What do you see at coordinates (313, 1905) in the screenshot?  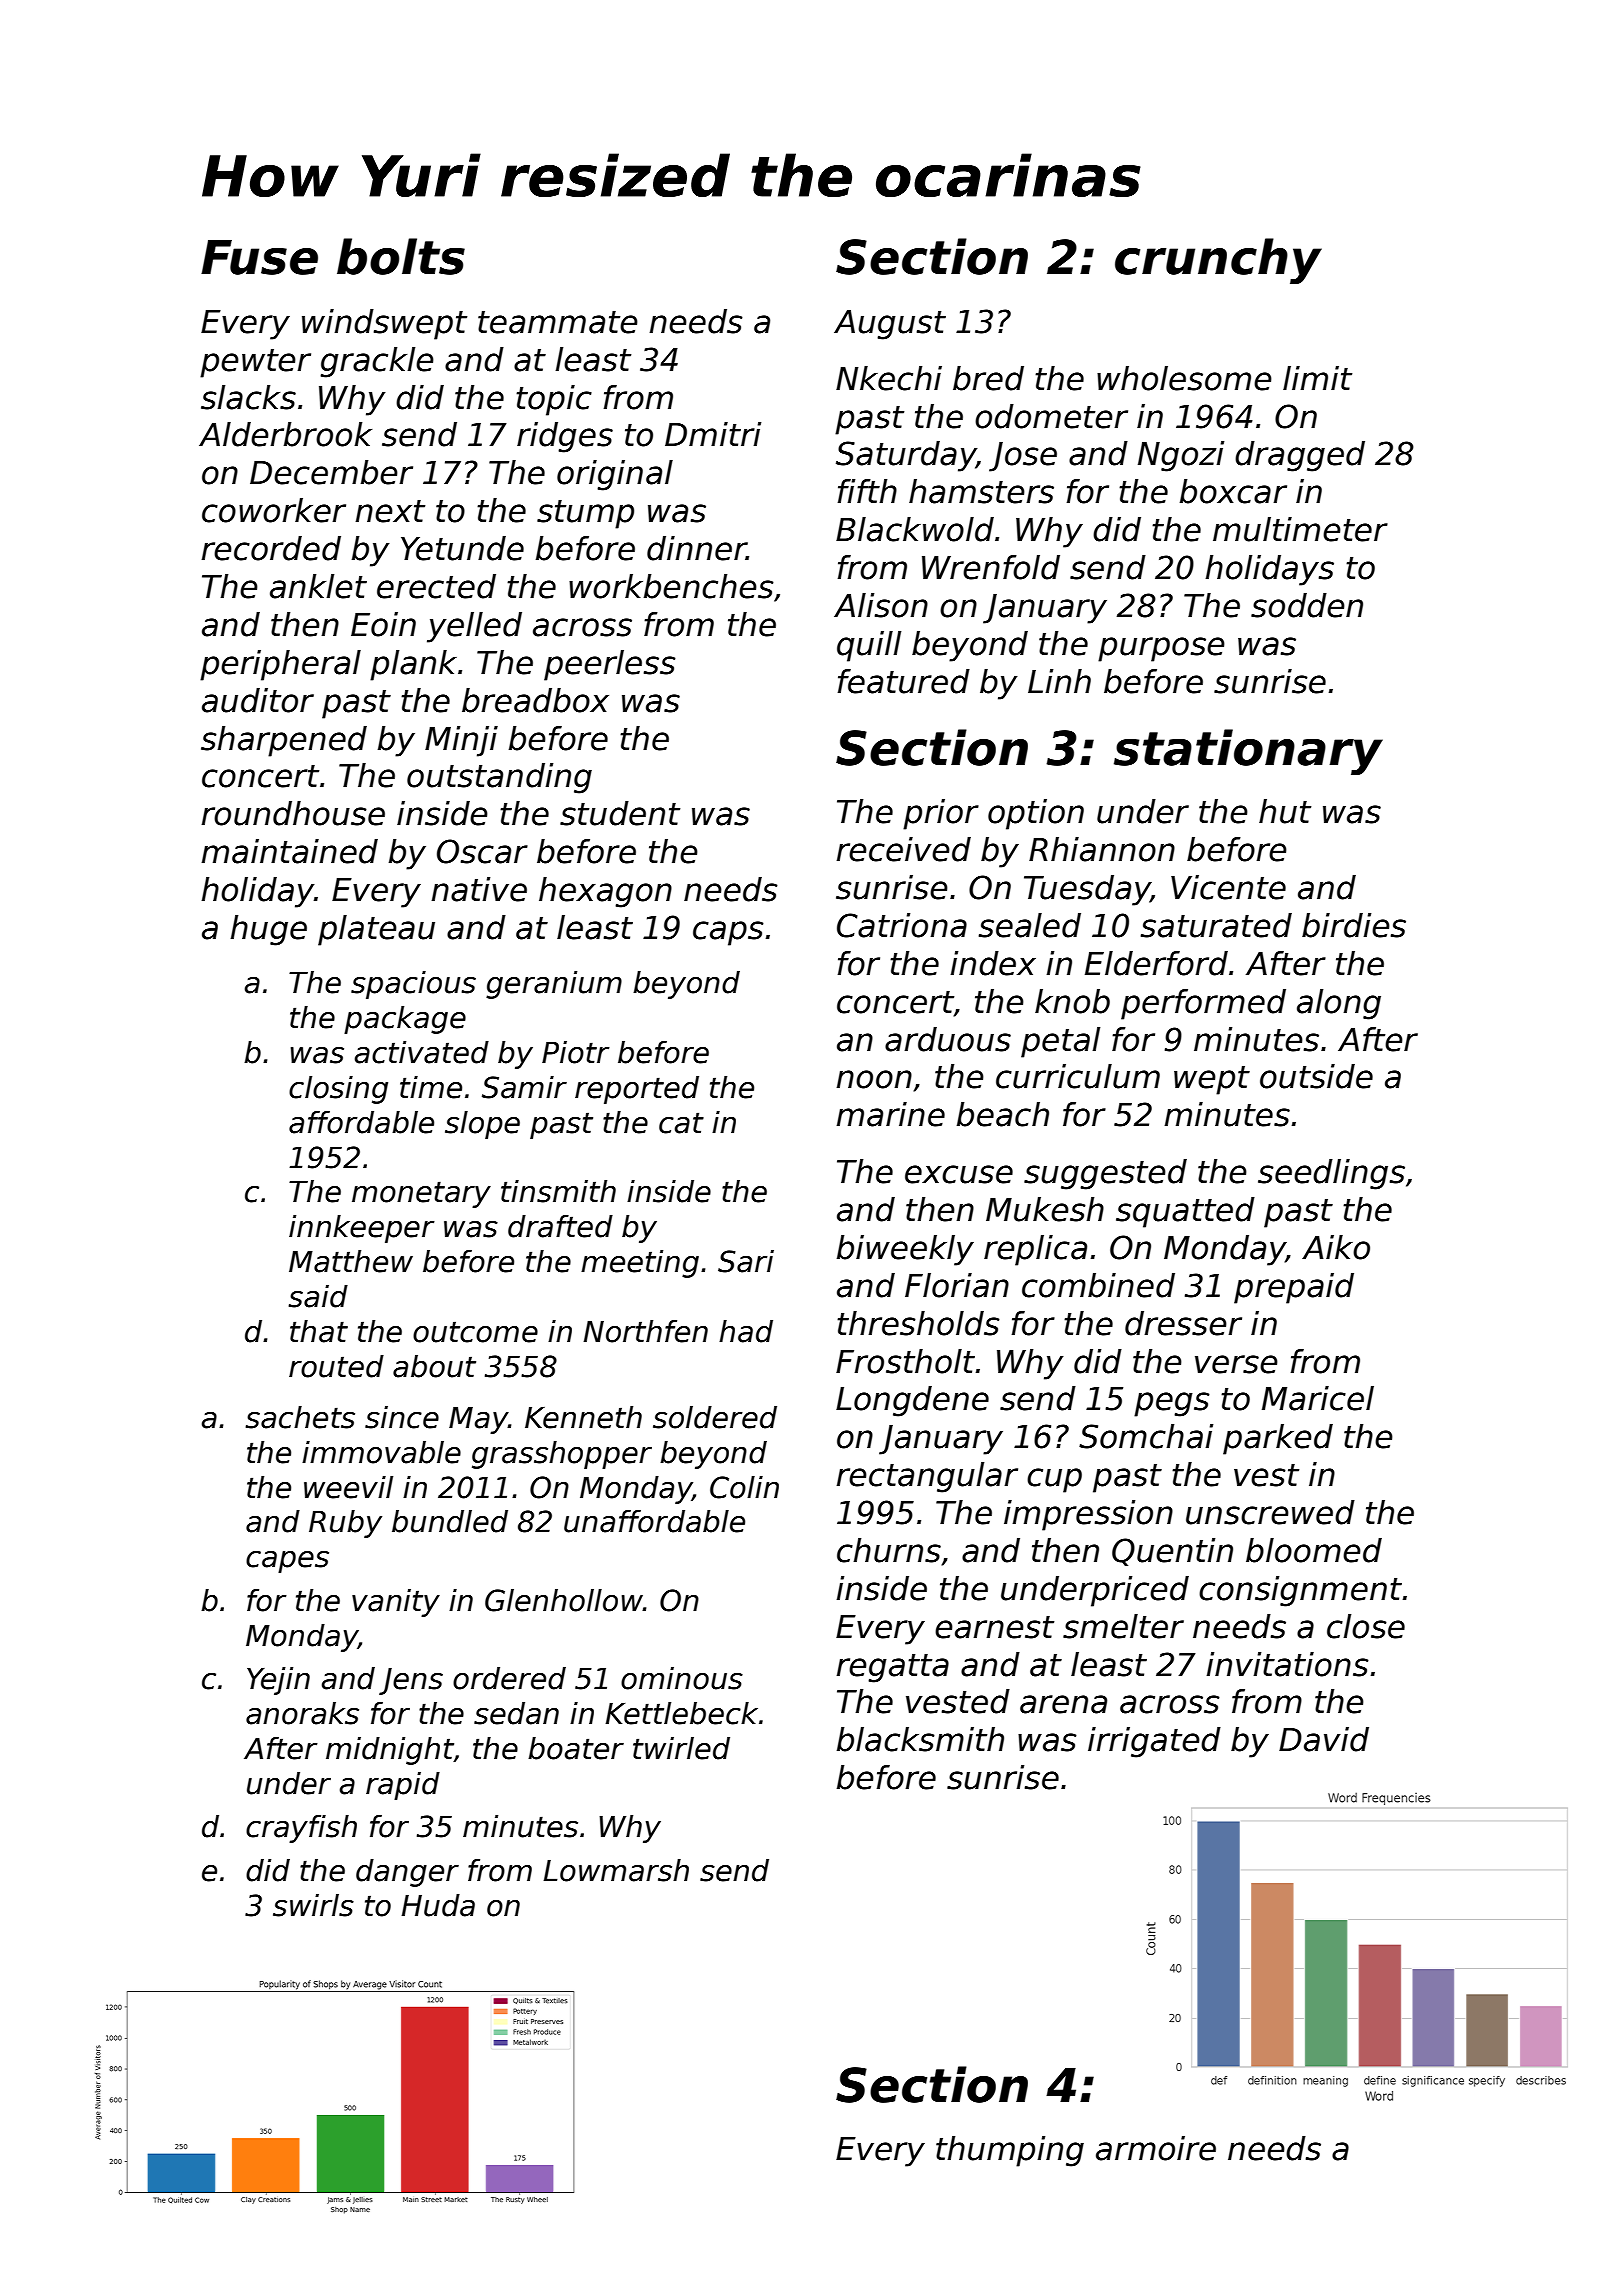 I see `swirls` at bounding box center [313, 1905].
